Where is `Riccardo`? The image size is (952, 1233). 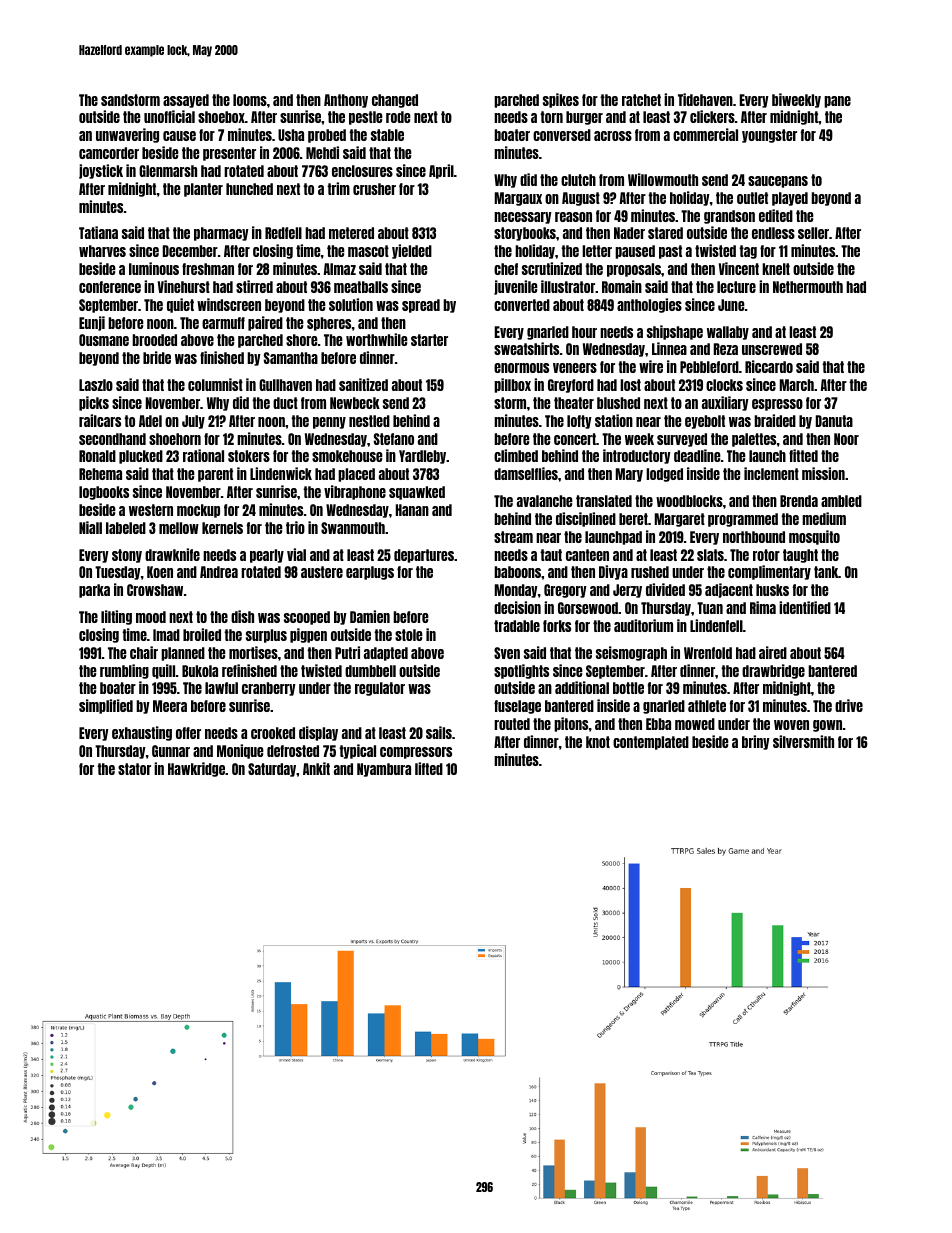 Riccardo is located at coordinates (769, 366).
